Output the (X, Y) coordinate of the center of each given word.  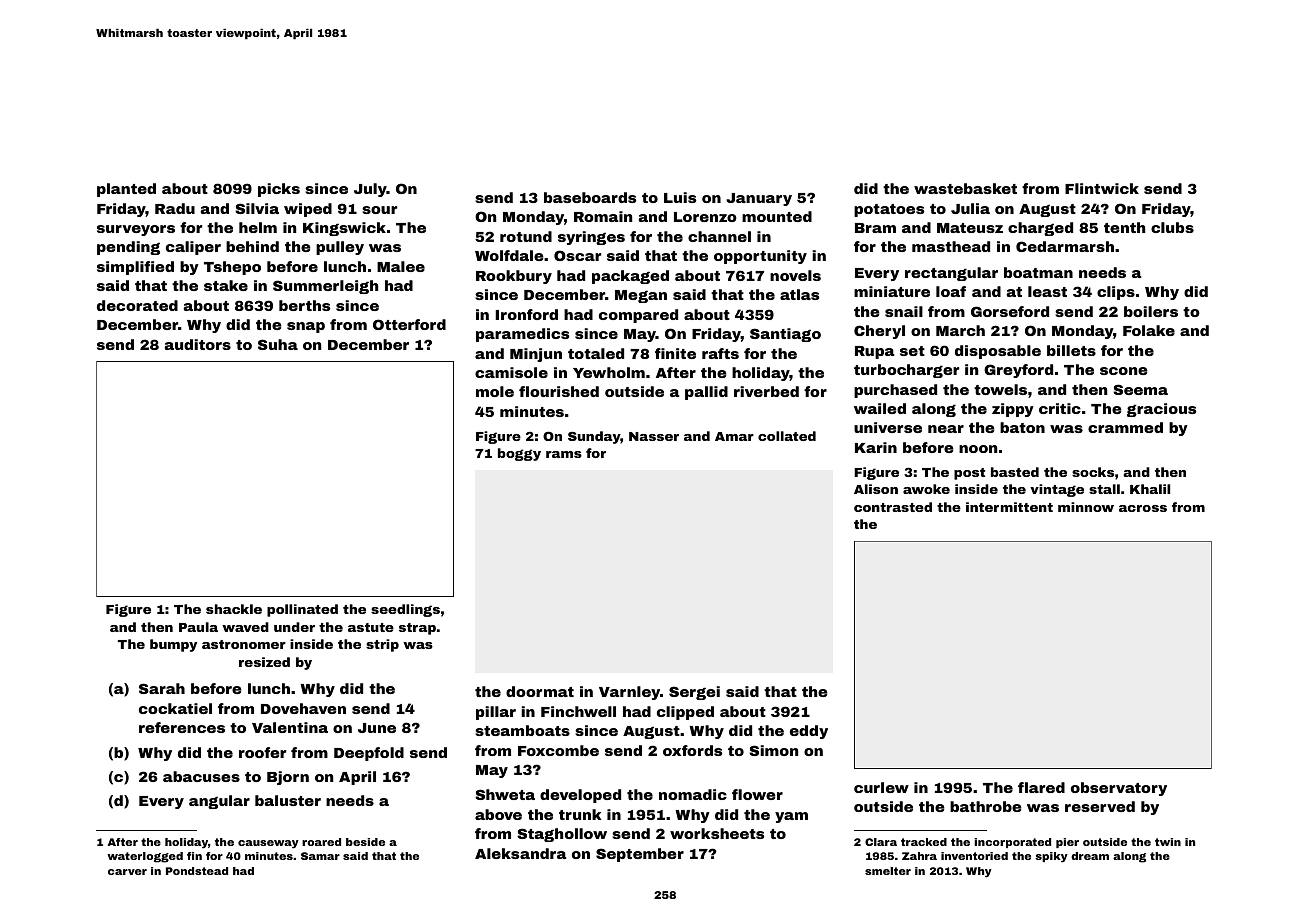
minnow (1086, 507)
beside (365, 842)
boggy (519, 454)
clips (1116, 293)
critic (1060, 408)
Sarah (162, 688)
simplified (135, 268)
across (1143, 508)
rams (564, 454)
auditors (198, 344)
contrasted (893, 507)
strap (417, 629)
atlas (799, 294)
